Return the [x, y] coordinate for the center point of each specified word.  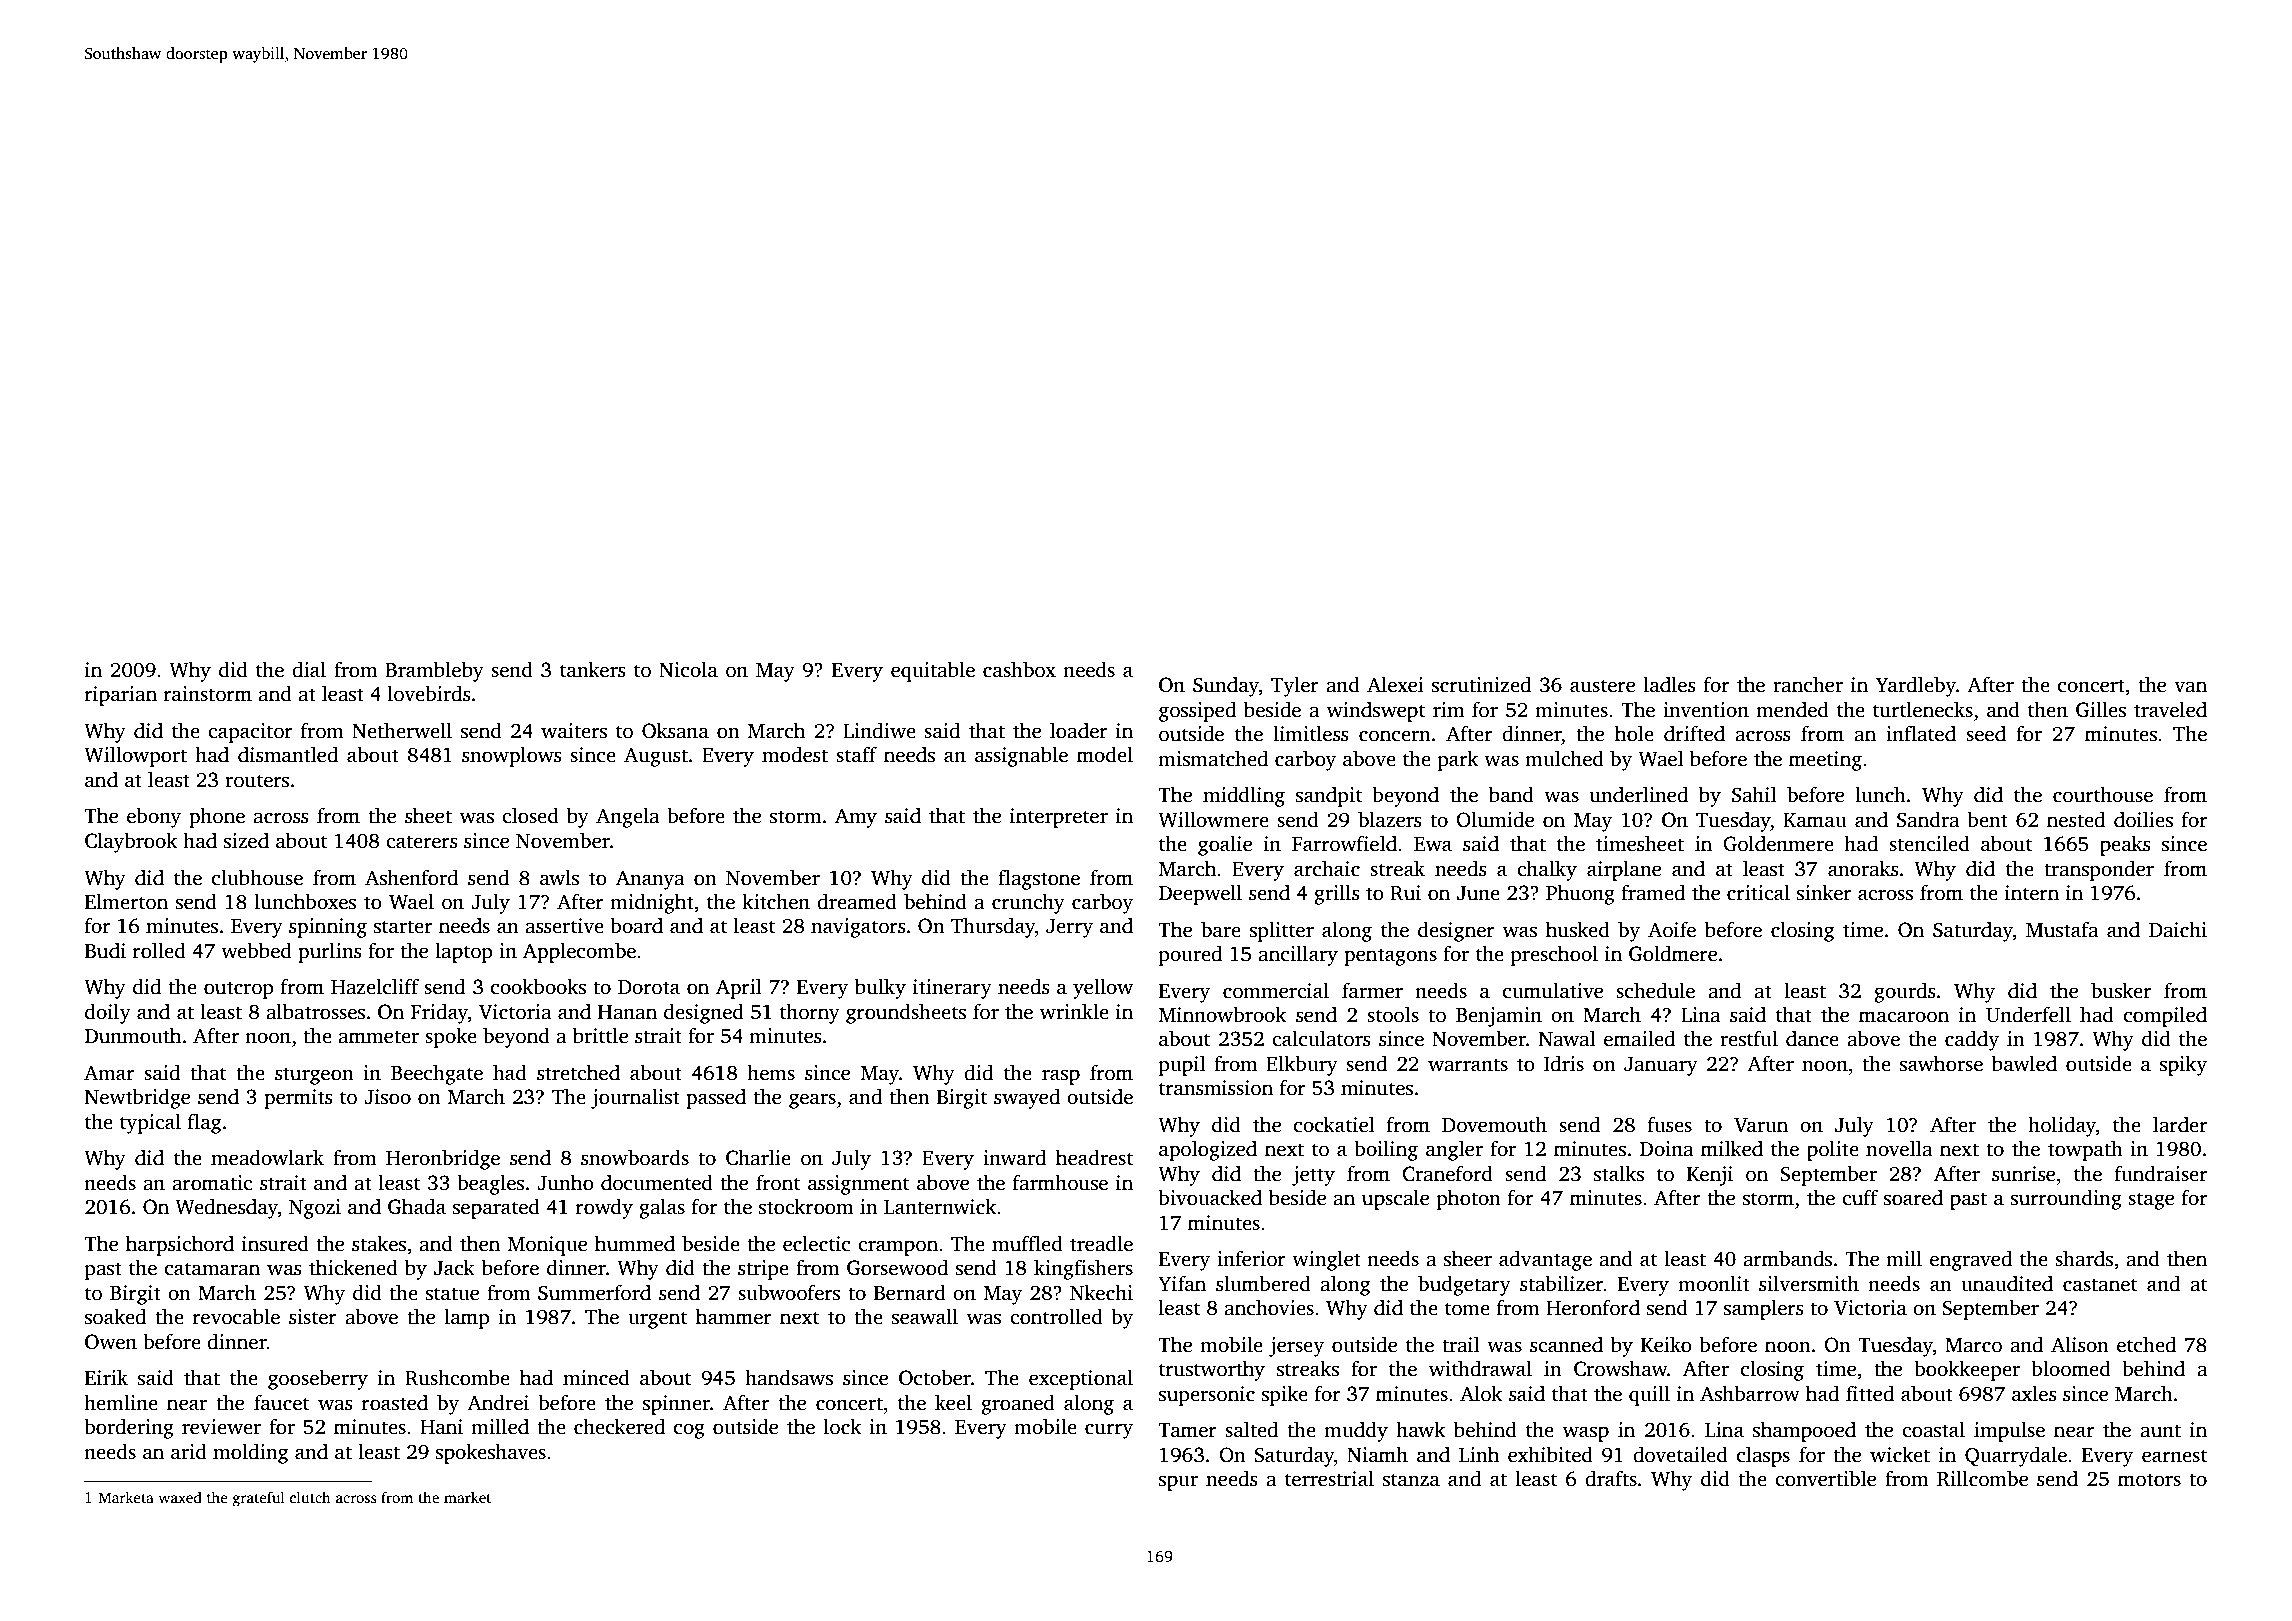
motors [2149, 1480]
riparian [121, 696]
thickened [353, 1267]
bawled [2024, 1063]
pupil [1182, 1065]
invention [1706, 710]
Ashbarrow [1750, 1393]
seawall [925, 1316]
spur [1178, 1483]
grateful [259, 1499]
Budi [105, 950]
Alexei [1395, 684]
